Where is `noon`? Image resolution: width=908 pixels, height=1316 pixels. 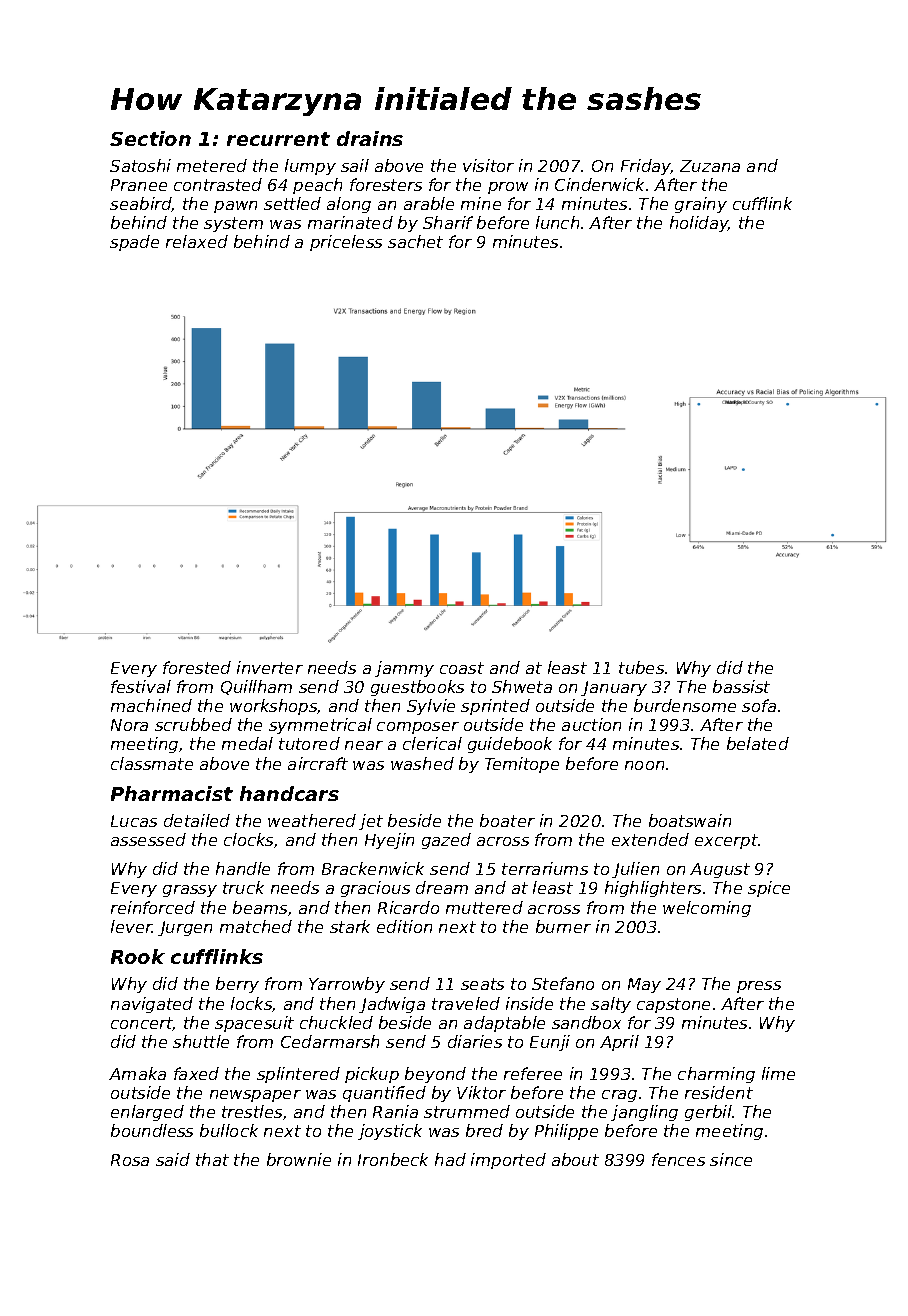
noon is located at coordinates (644, 765).
